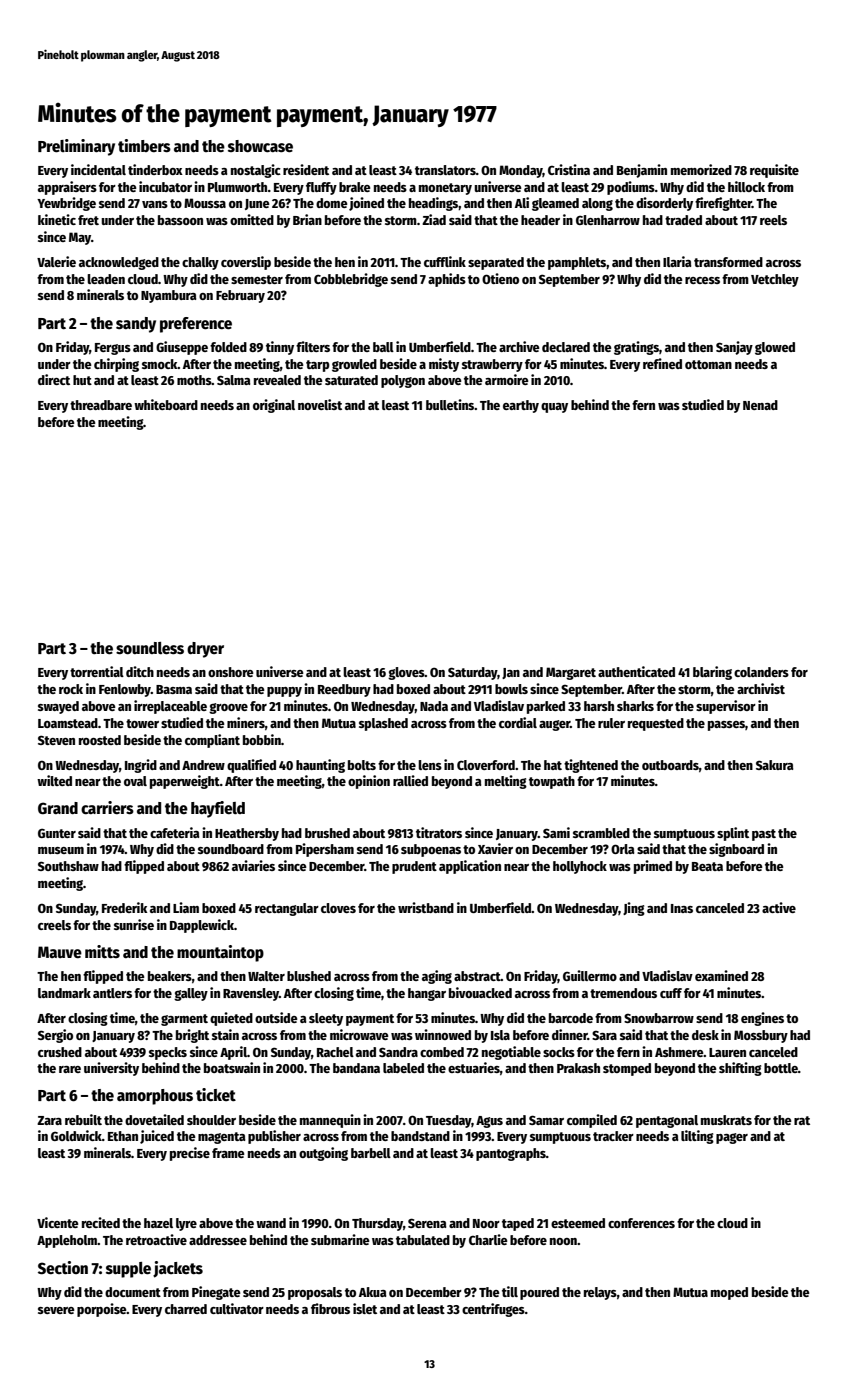  Describe the element at coordinates (150, 648) in the page. I see `soundless` at that location.
